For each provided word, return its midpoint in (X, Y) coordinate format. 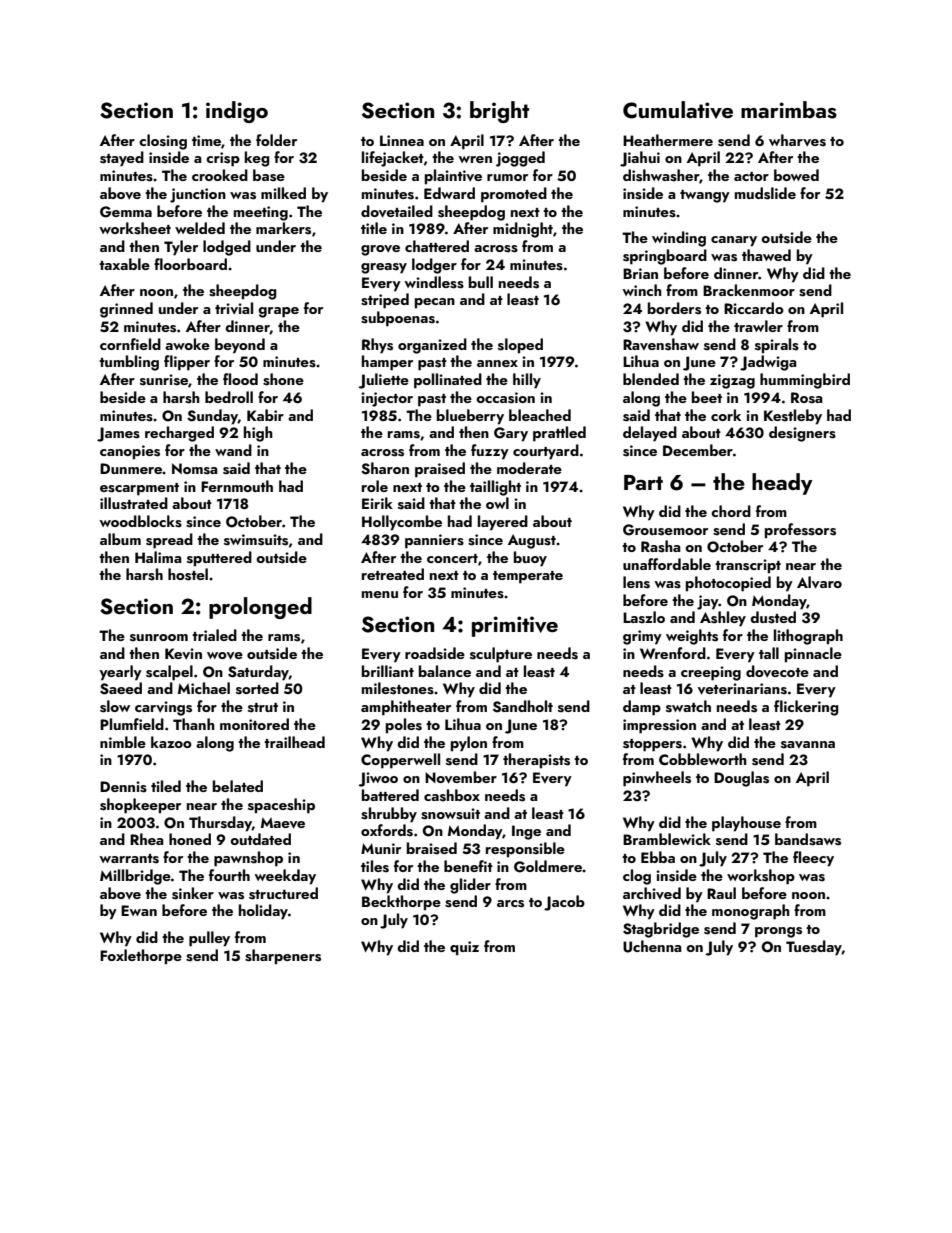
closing (163, 142)
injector (387, 399)
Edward (449, 193)
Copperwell (400, 761)
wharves (797, 140)
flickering (806, 708)
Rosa (807, 398)
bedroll (229, 397)
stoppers (652, 745)
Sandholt (523, 706)
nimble (123, 742)
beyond (240, 346)
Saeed (121, 688)
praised (440, 470)
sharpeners (283, 957)
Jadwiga (768, 363)
